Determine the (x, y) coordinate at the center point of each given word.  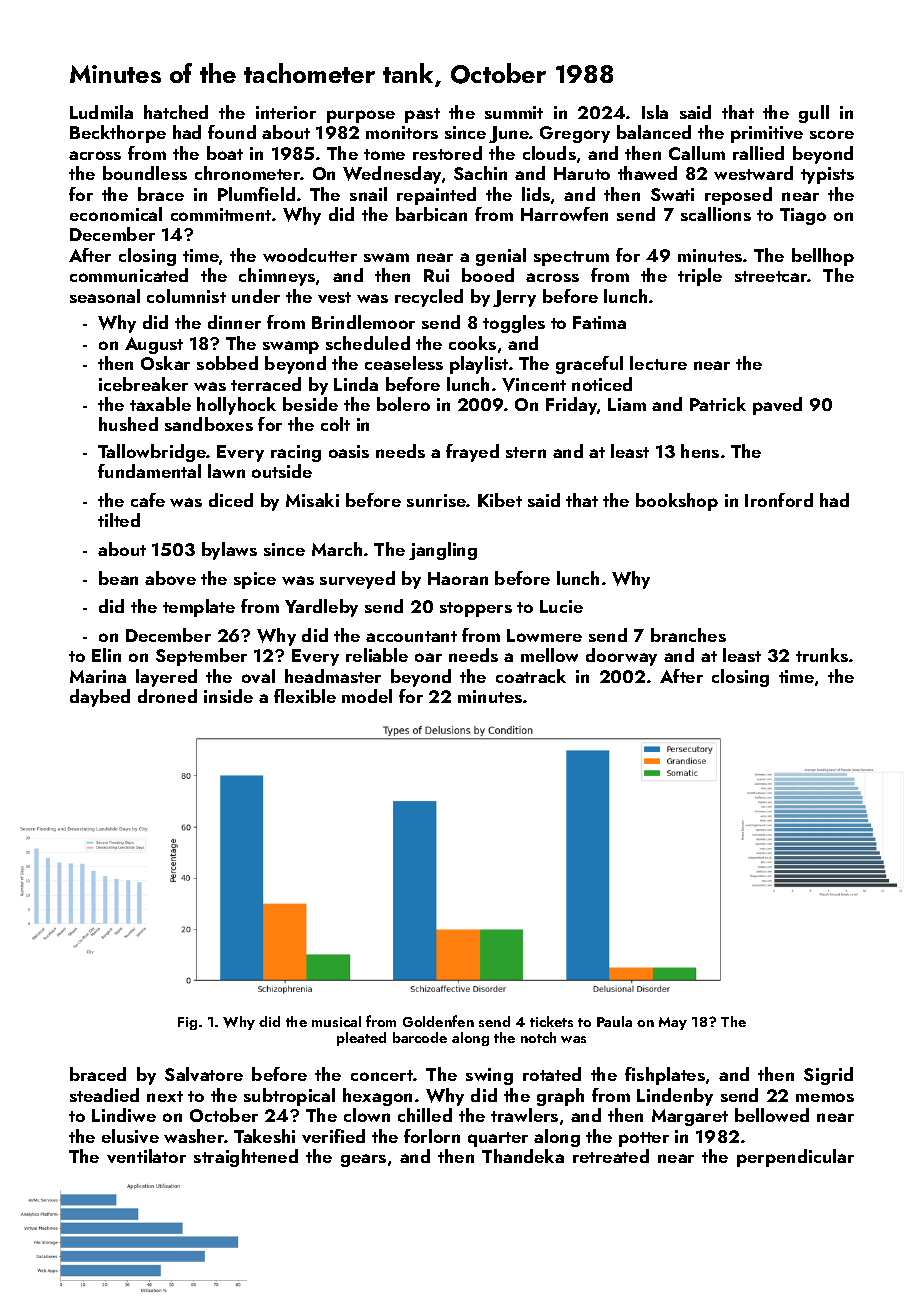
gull (814, 114)
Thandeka (523, 1156)
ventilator (146, 1156)
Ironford (779, 500)
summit (514, 112)
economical (116, 214)
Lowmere (544, 635)
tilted (119, 520)
